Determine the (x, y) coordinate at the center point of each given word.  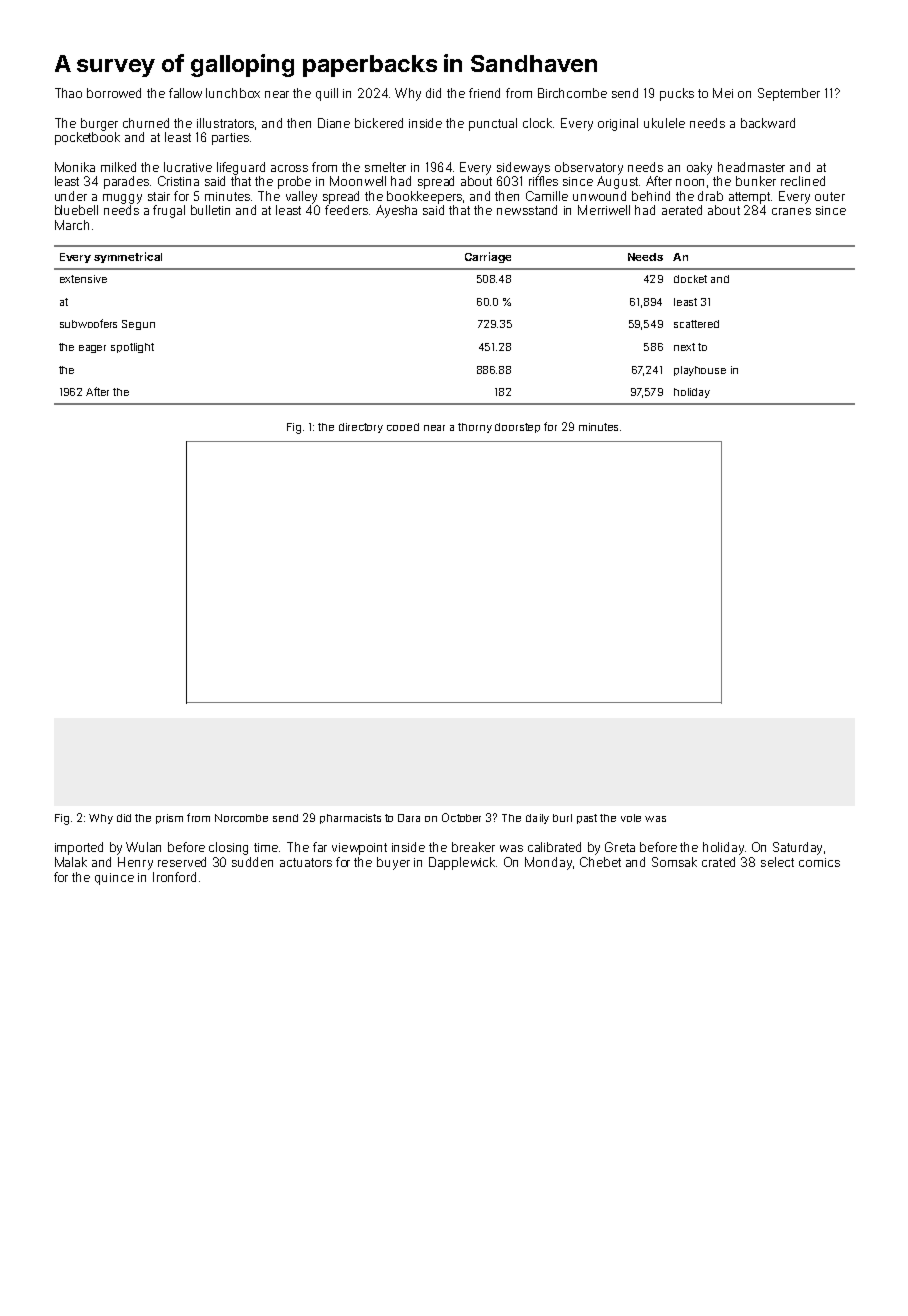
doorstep (517, 428)
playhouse (700, 371)
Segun (138, 325)
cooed (403, 427)
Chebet (600, 862)
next (684, 347)
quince (114, 879)
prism (169, 819)
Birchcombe (572, 93)
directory (361, 428)
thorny (475, 428)
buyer (393, 863)
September (789, 94)
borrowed (114, 93)
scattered (696, 324)
